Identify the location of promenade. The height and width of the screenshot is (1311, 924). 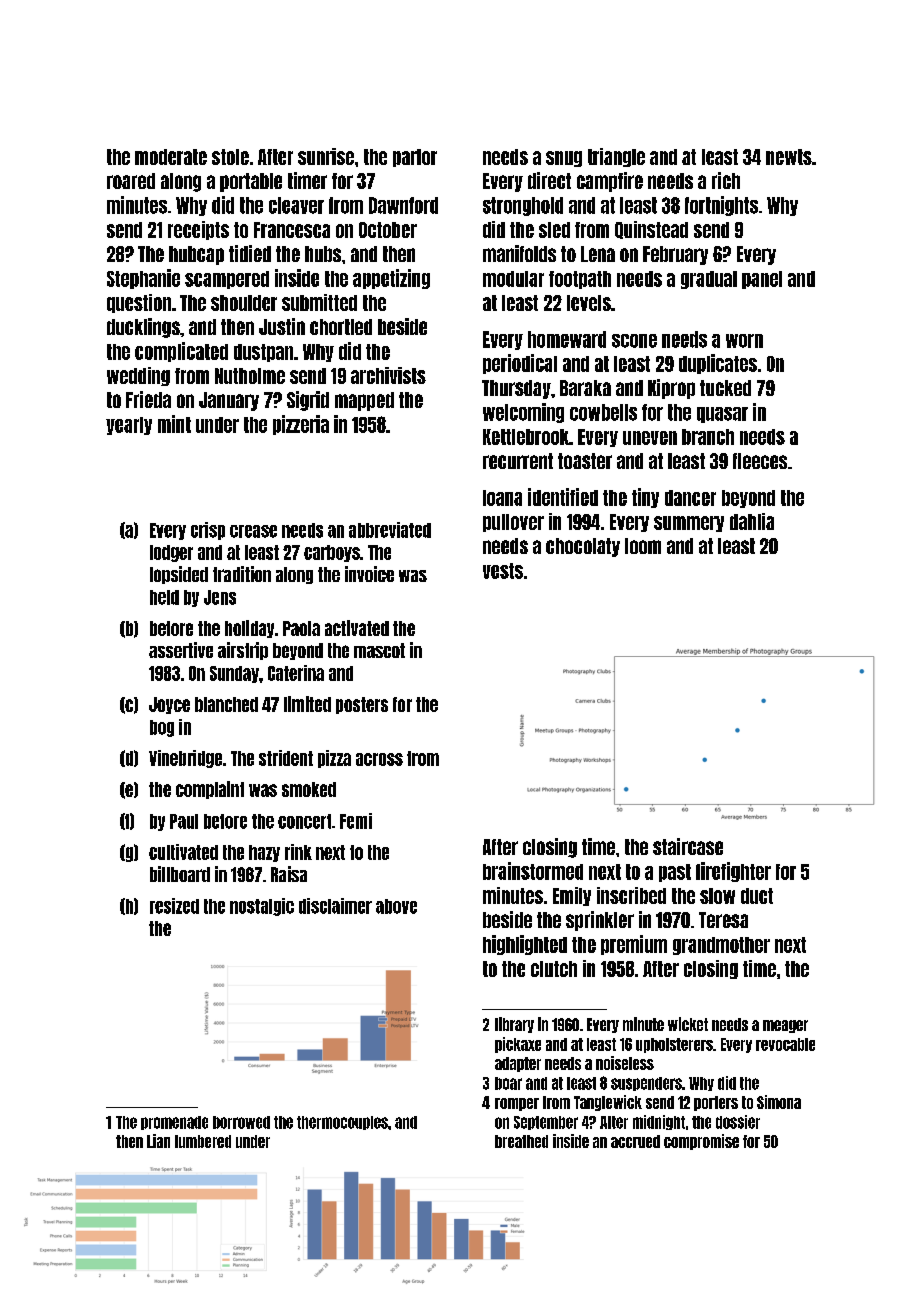
(174, 1123).
